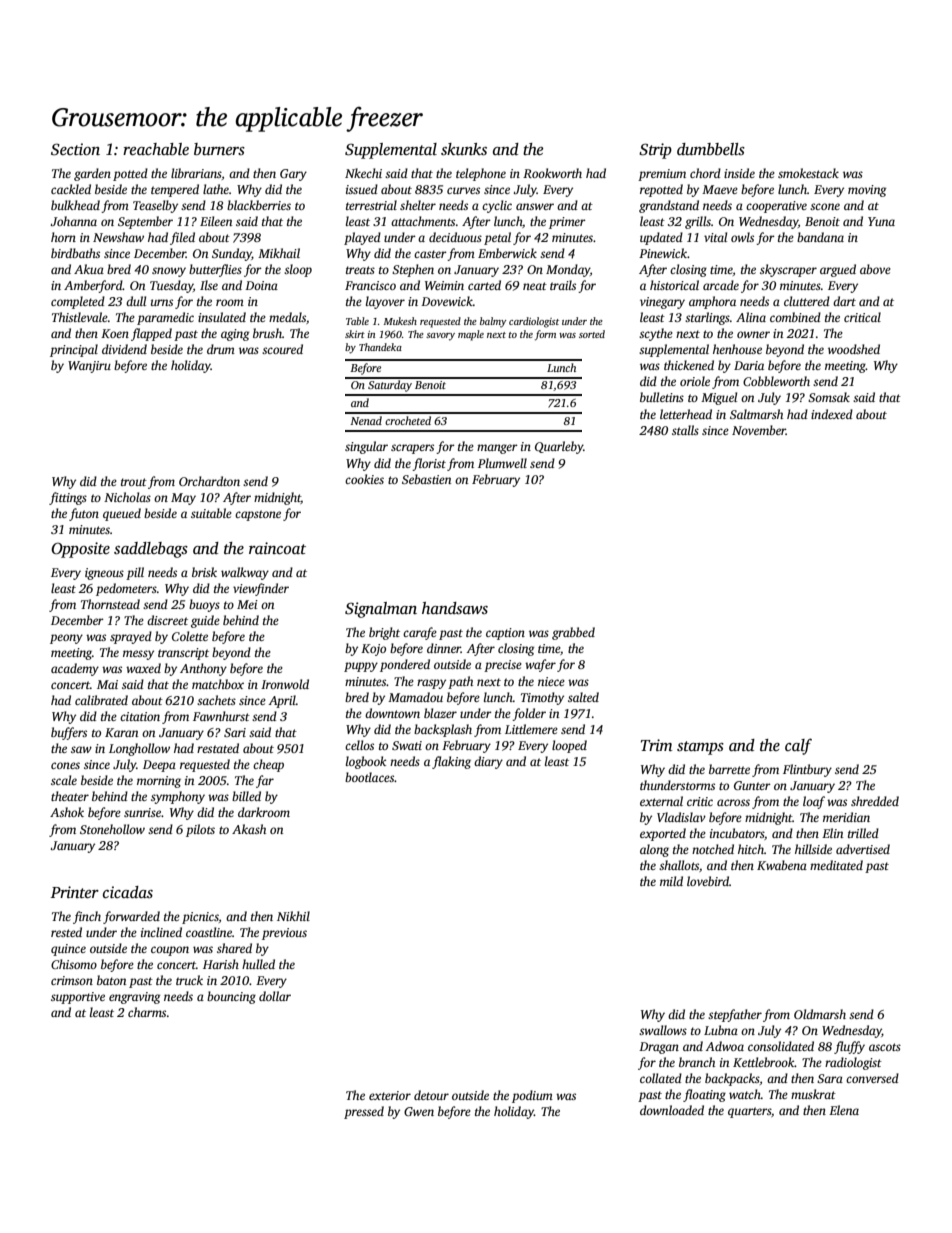 Image resolution: width=952 pixels, height=1233 pixels. I want to click on charms, so click(147, 1012).
